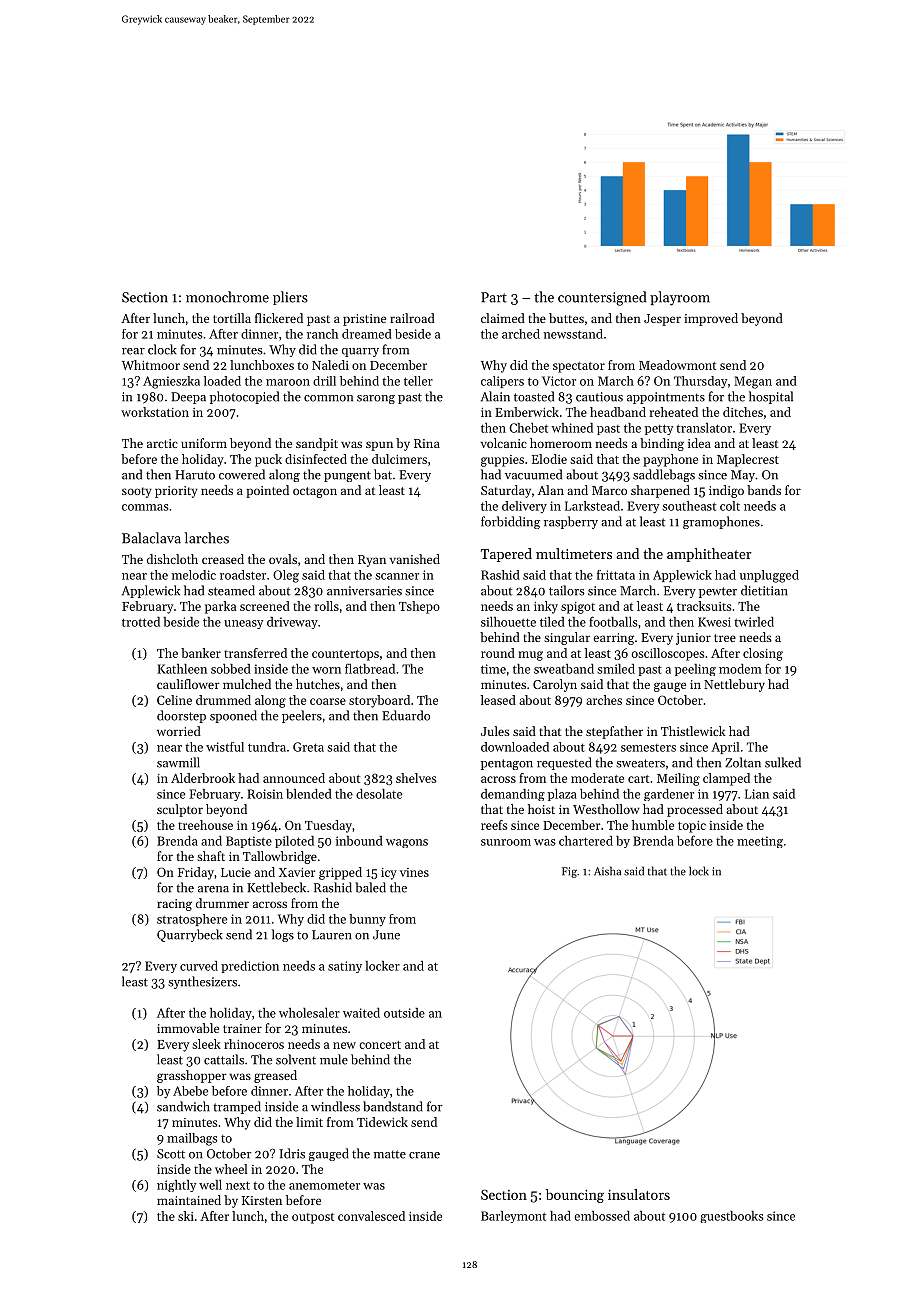 This image has height=1308, width=924. What do you see at coordinates (743, 762) in the image?
I see `Zoltan` at bounding box center [743, 762].
